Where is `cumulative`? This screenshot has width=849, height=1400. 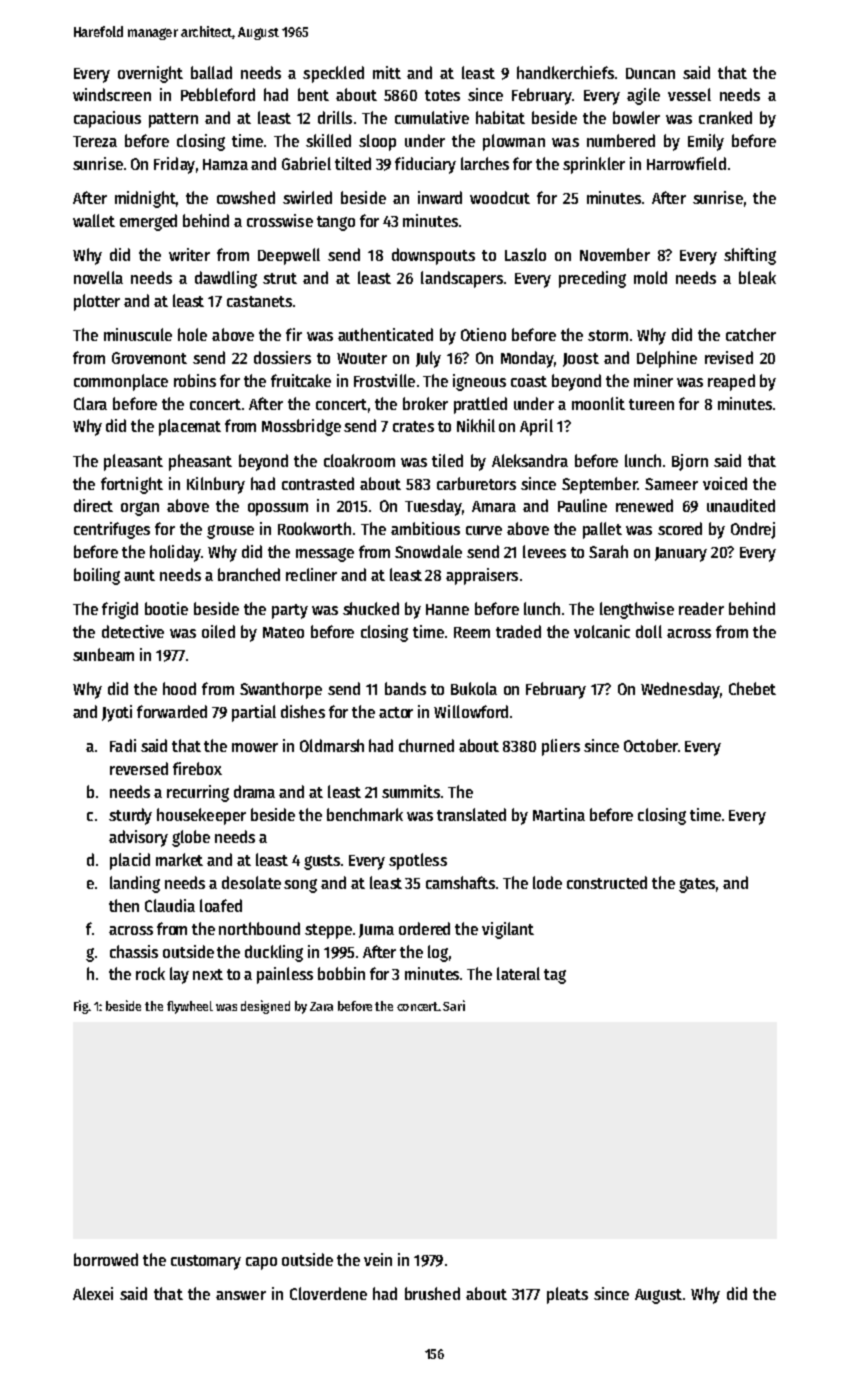
cumulative is located at coordinates (432, 117).
